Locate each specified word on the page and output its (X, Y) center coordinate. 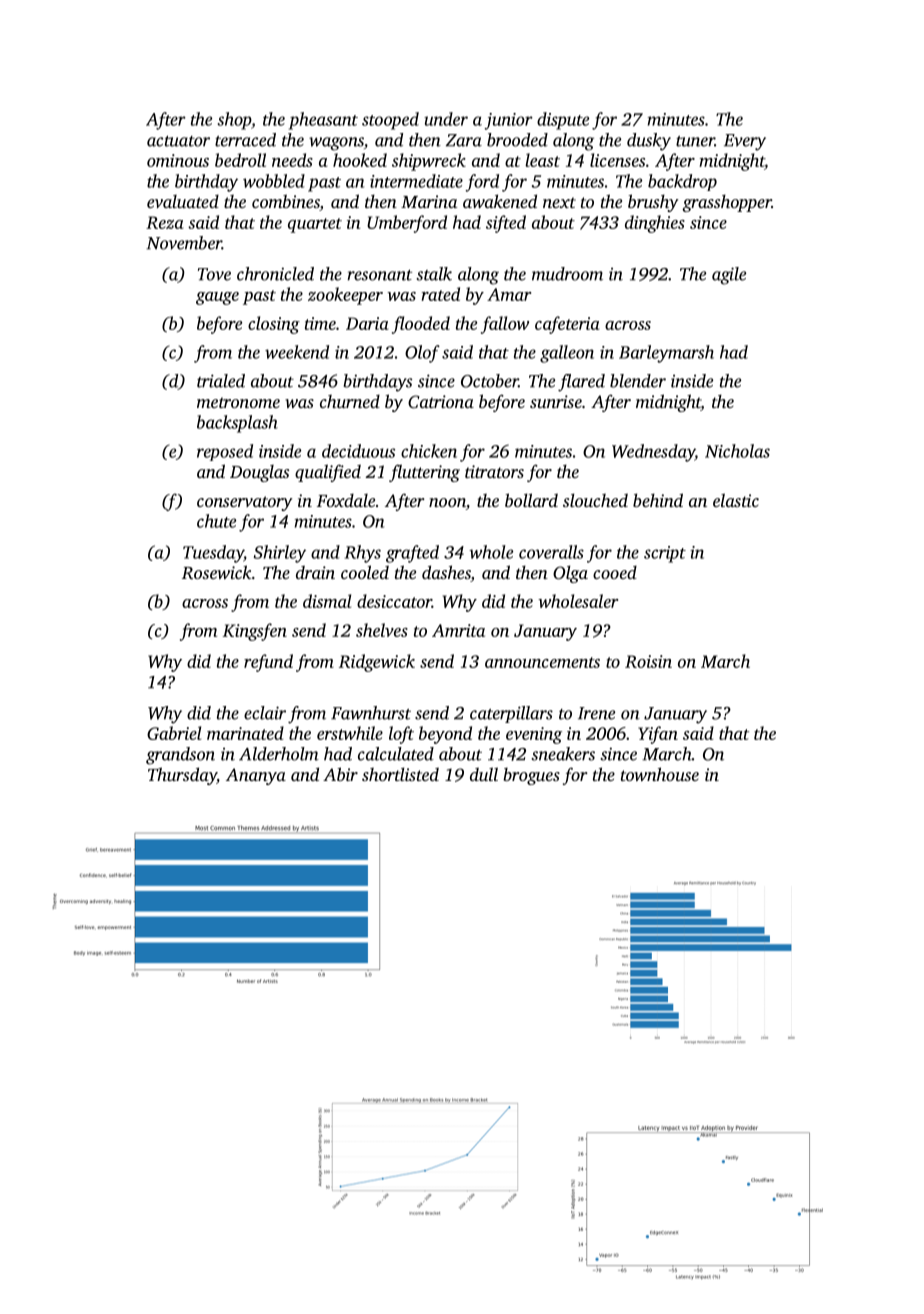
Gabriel (174, 733)
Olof (422, 354)
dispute (563, 121)
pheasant (323, 121)
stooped (390, 121)
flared (581, 383)
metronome (238, 402)
